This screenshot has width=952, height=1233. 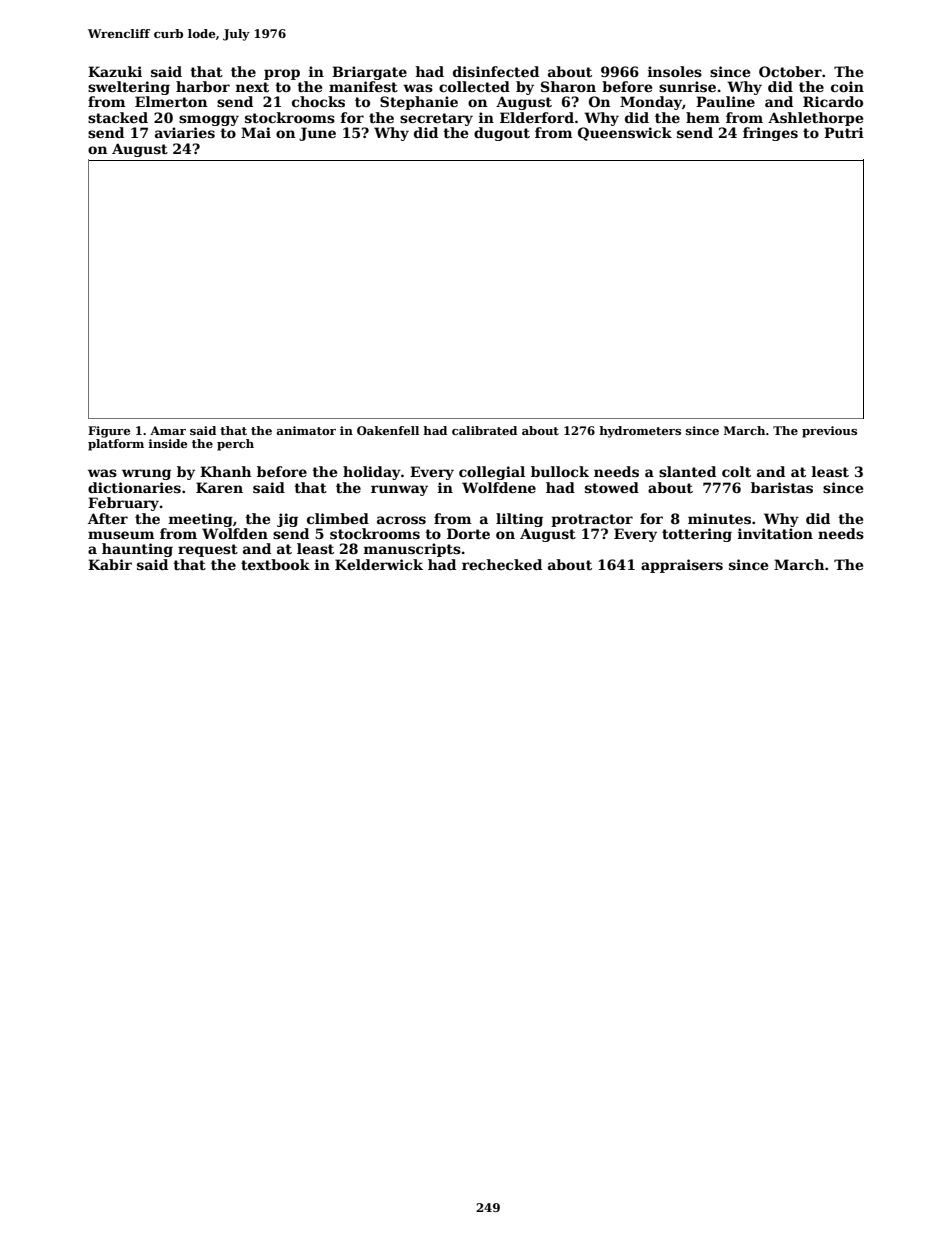 What do you see at coordinates (560, 471) in the screenshot?
I see `bullock` at bounding box center [560, 471].
